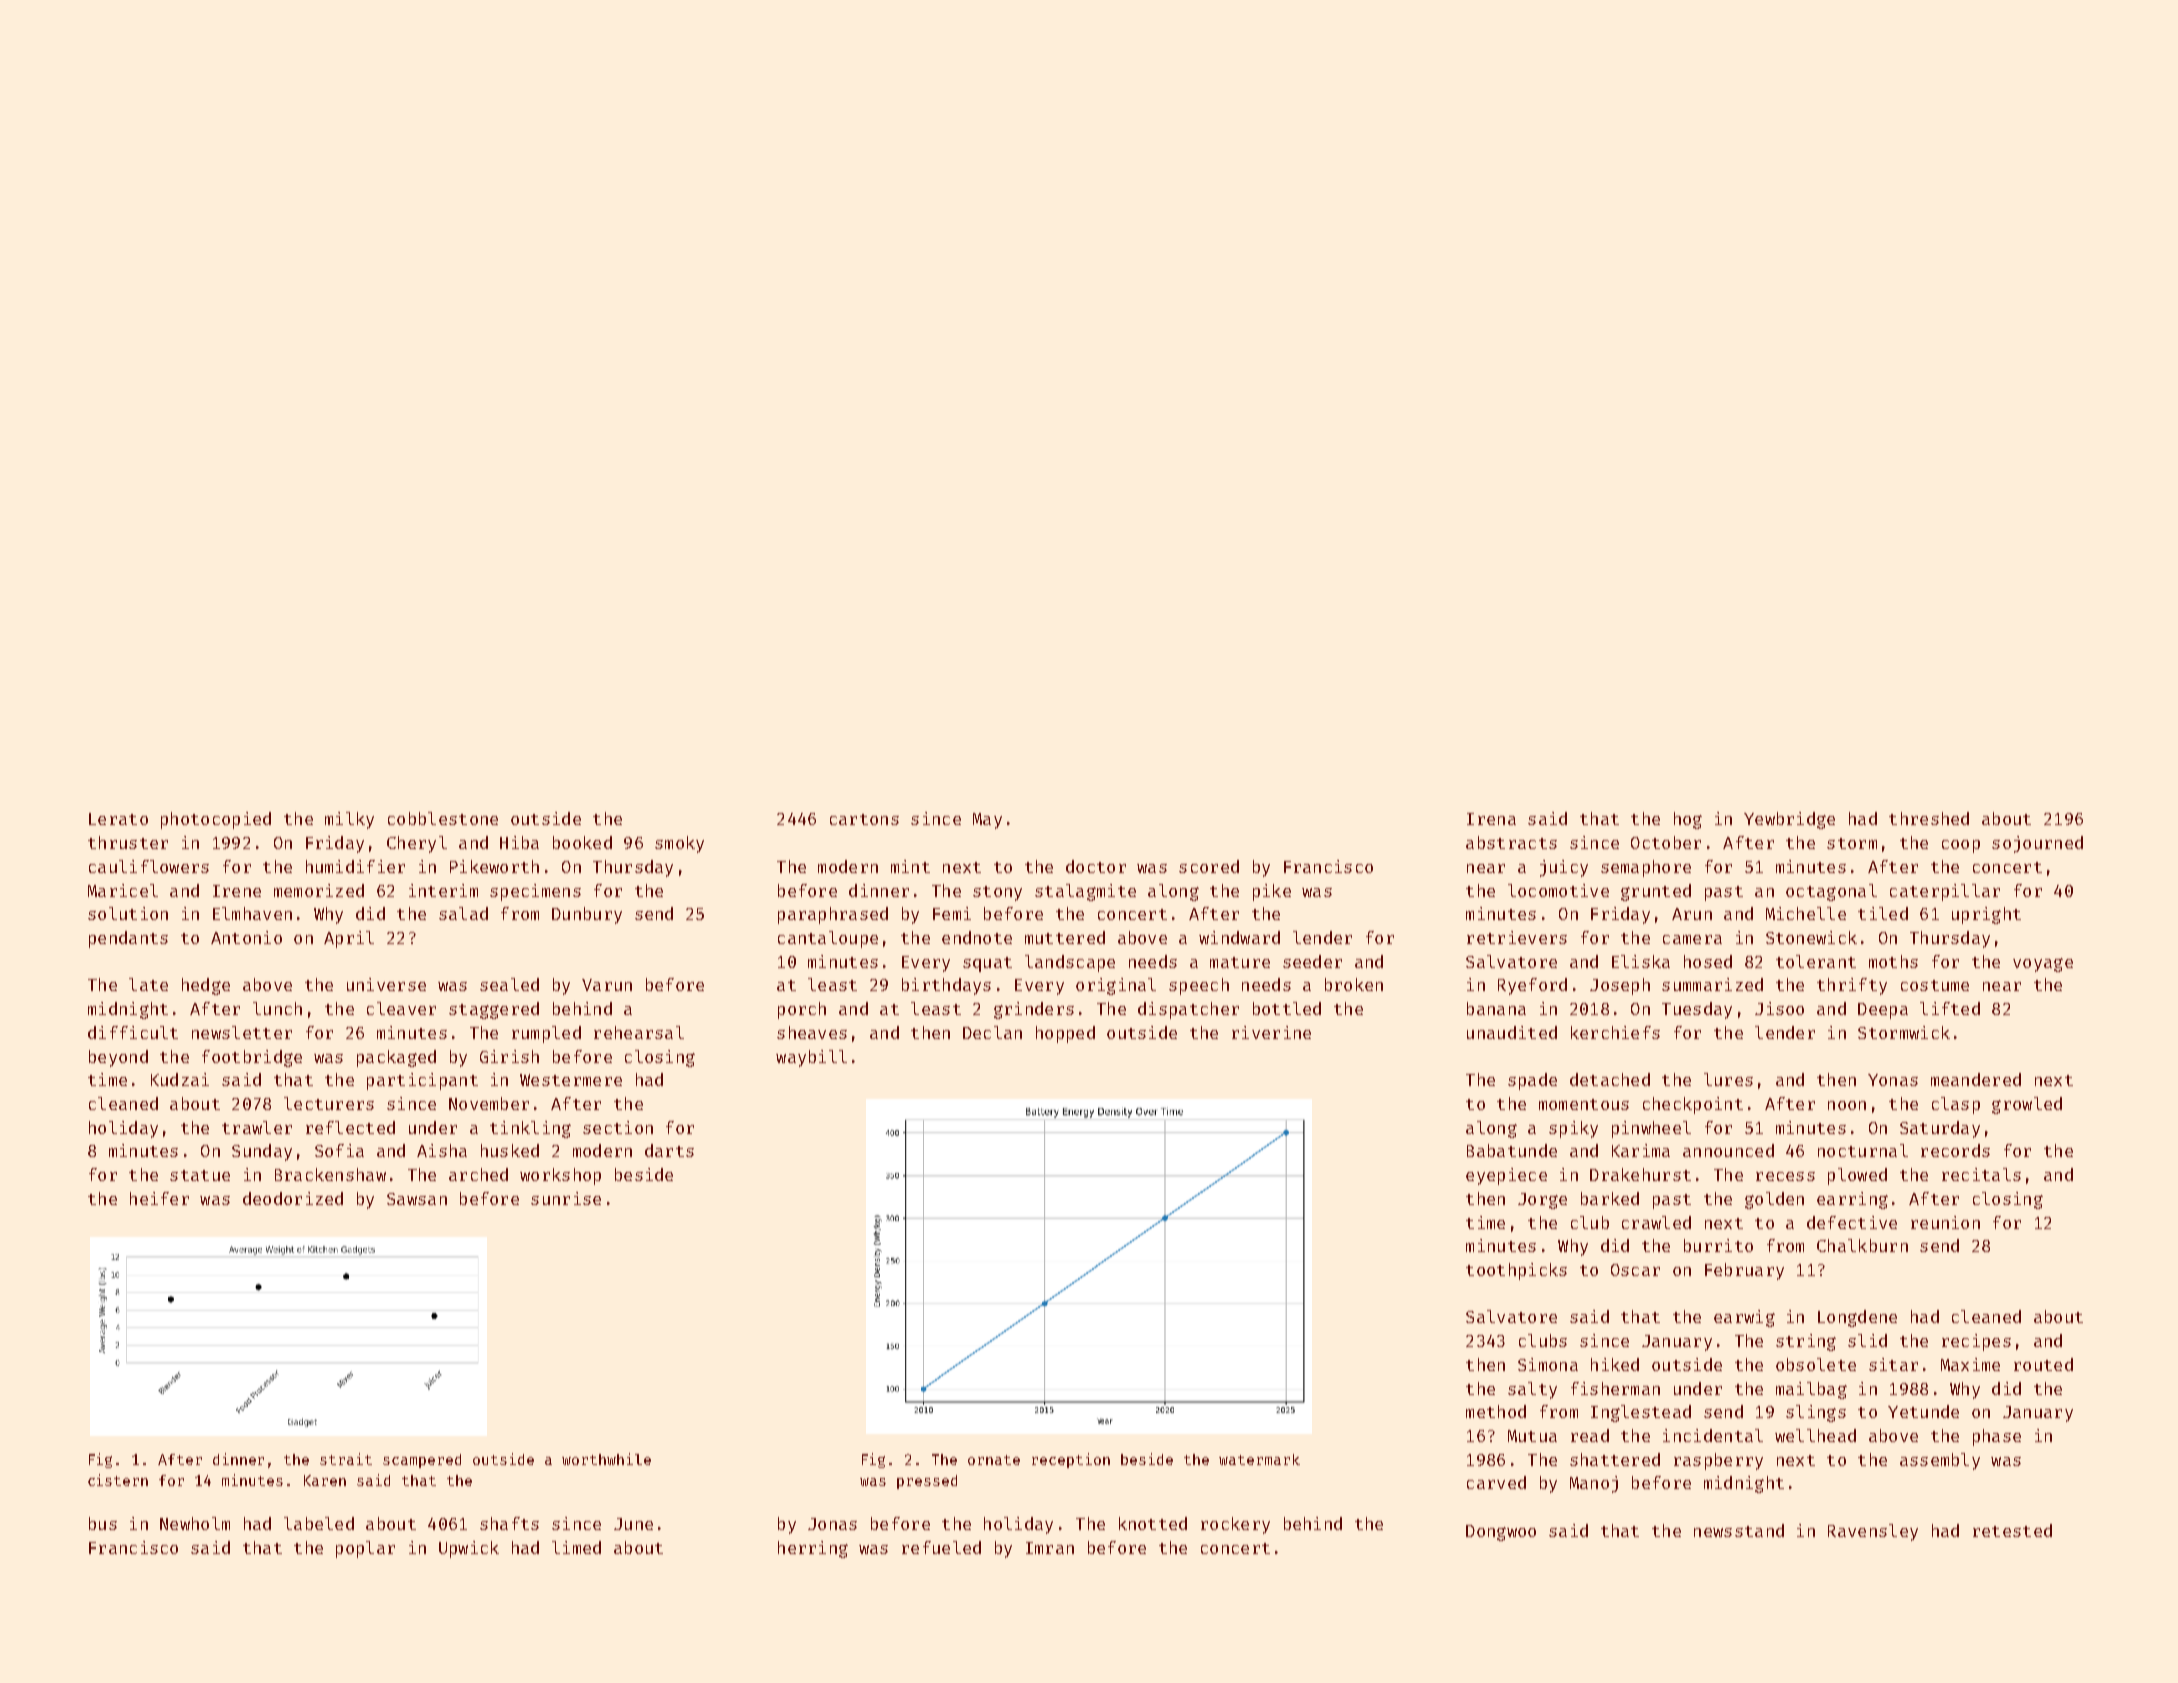 The width and height of the screenshot is (2178, 1683). I want to click on poplar, so click(365, 1549).
